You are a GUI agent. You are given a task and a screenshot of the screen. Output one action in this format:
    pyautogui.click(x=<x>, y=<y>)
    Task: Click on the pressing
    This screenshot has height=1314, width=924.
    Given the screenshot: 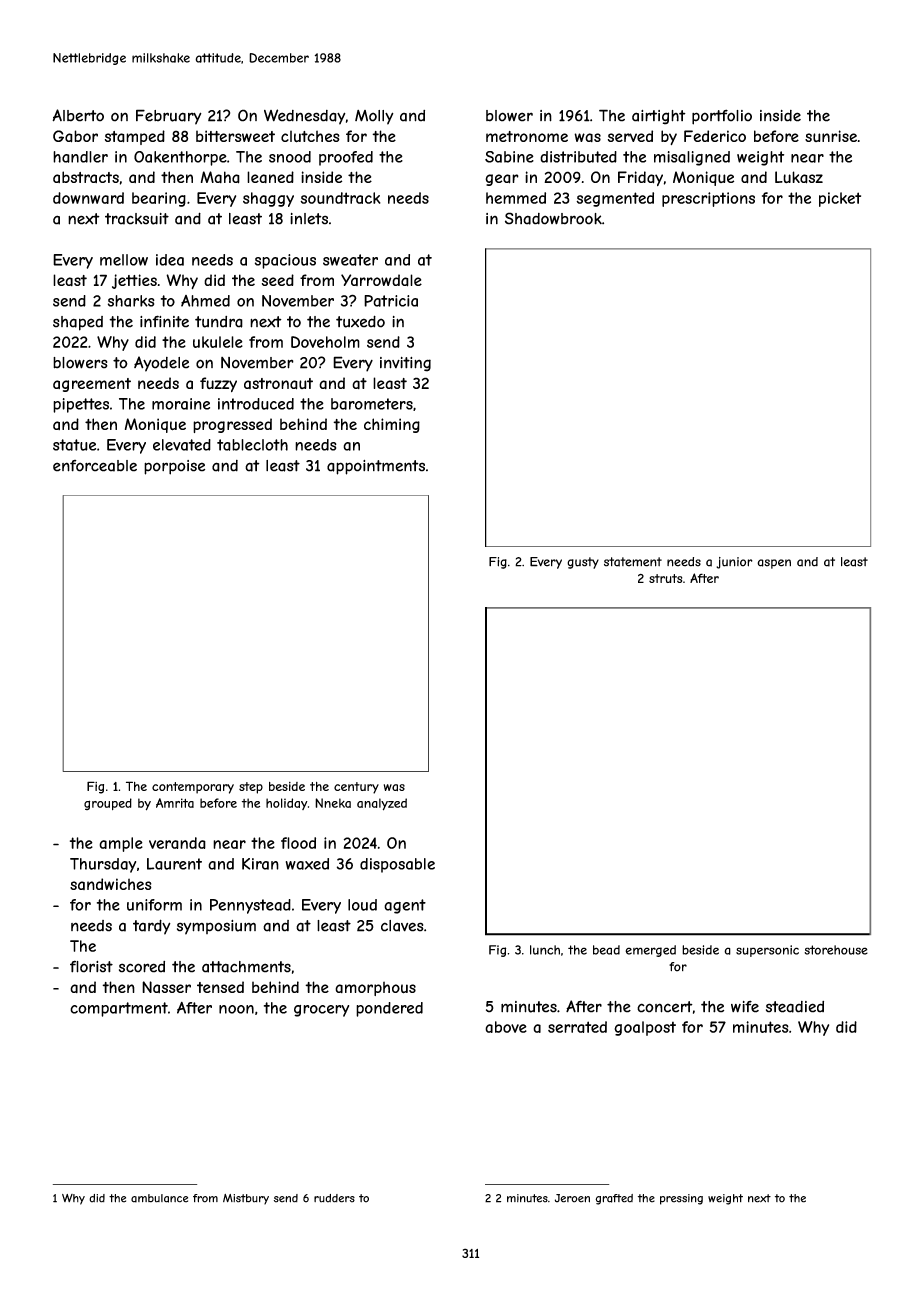 What is the action you would take?
    pyautogui.click(x=681, y=1199)
